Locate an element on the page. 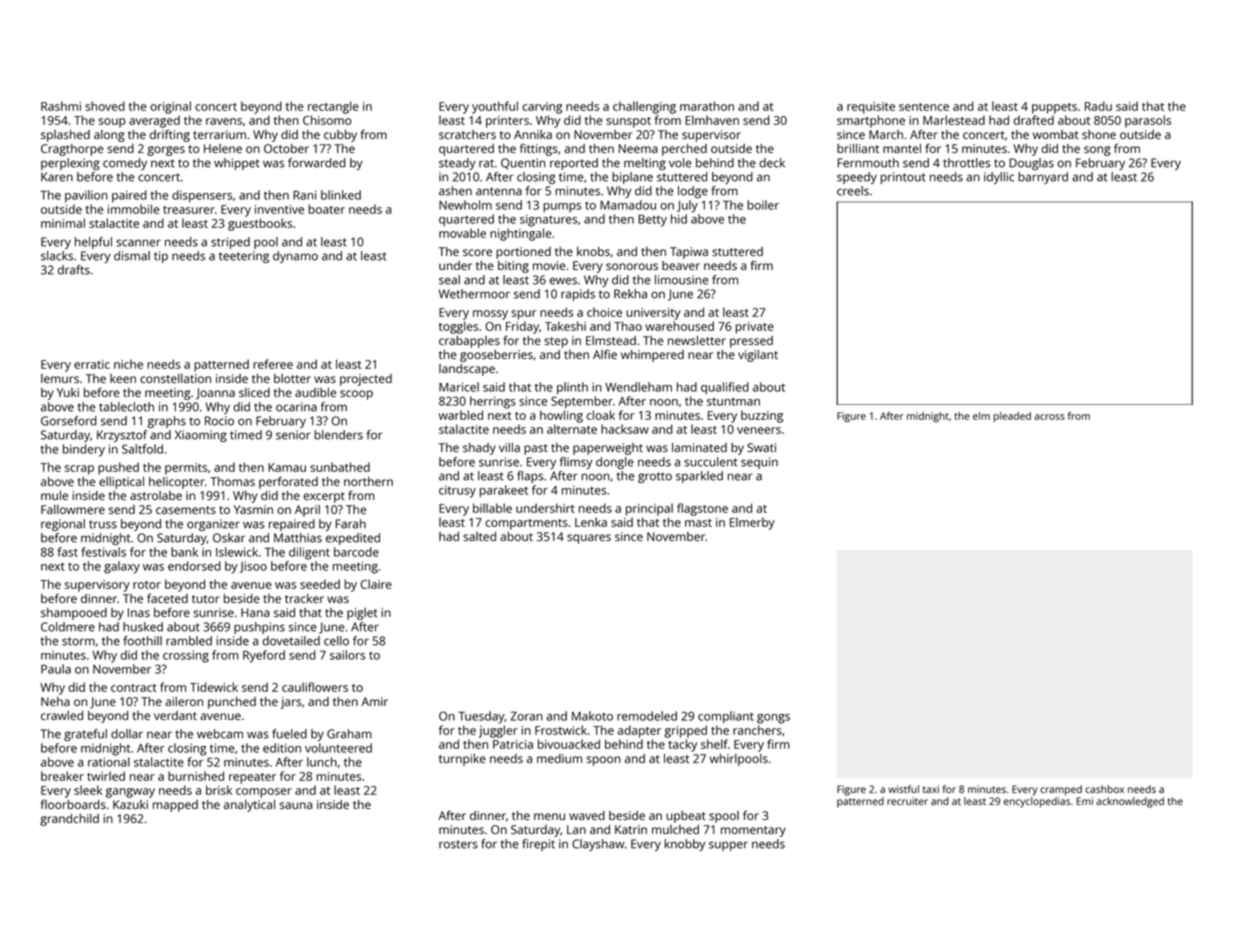  momentary is located at coordinates (753, 831).
